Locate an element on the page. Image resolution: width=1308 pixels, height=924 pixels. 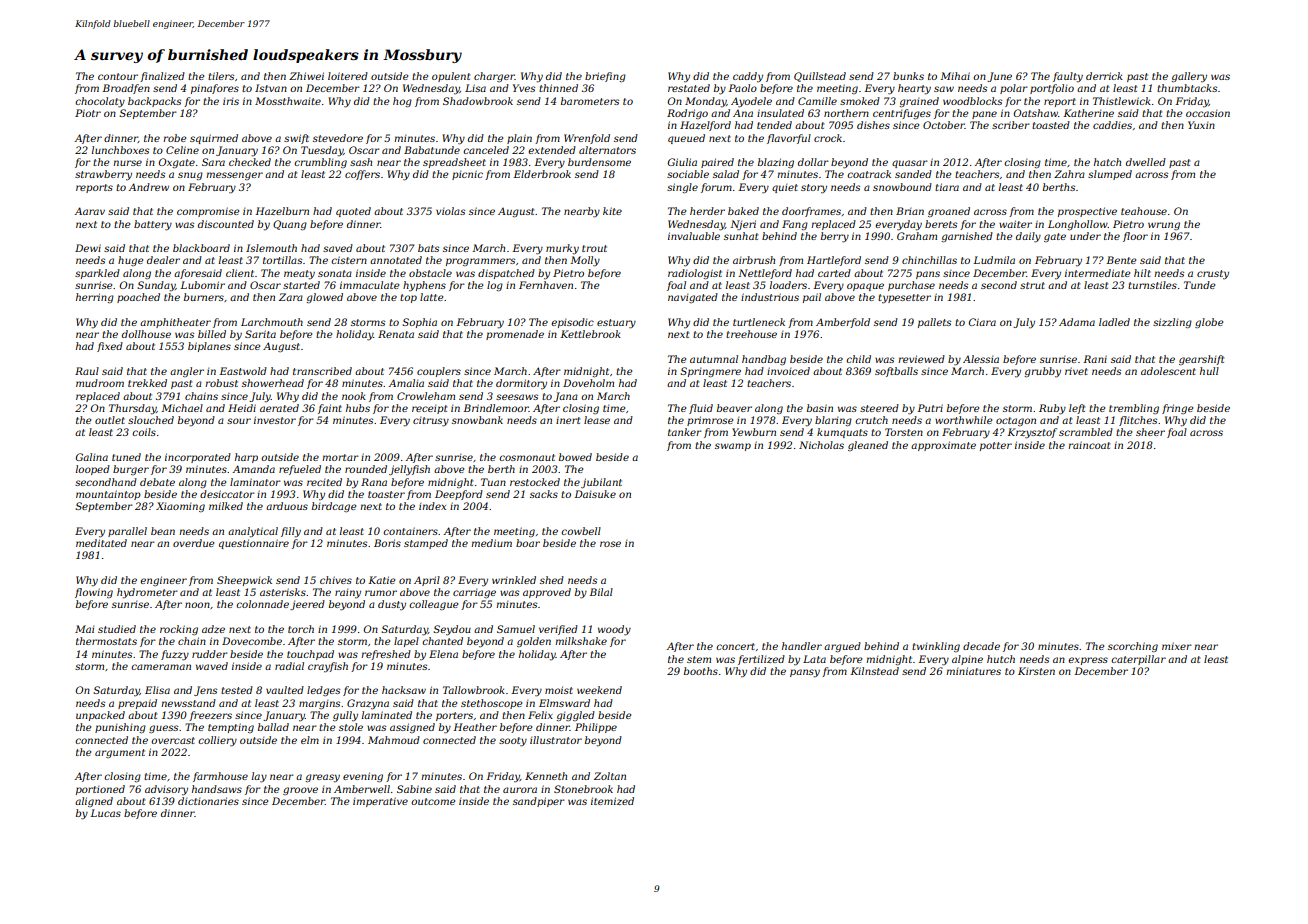
wrung is located at coordinates (1164, 226).
